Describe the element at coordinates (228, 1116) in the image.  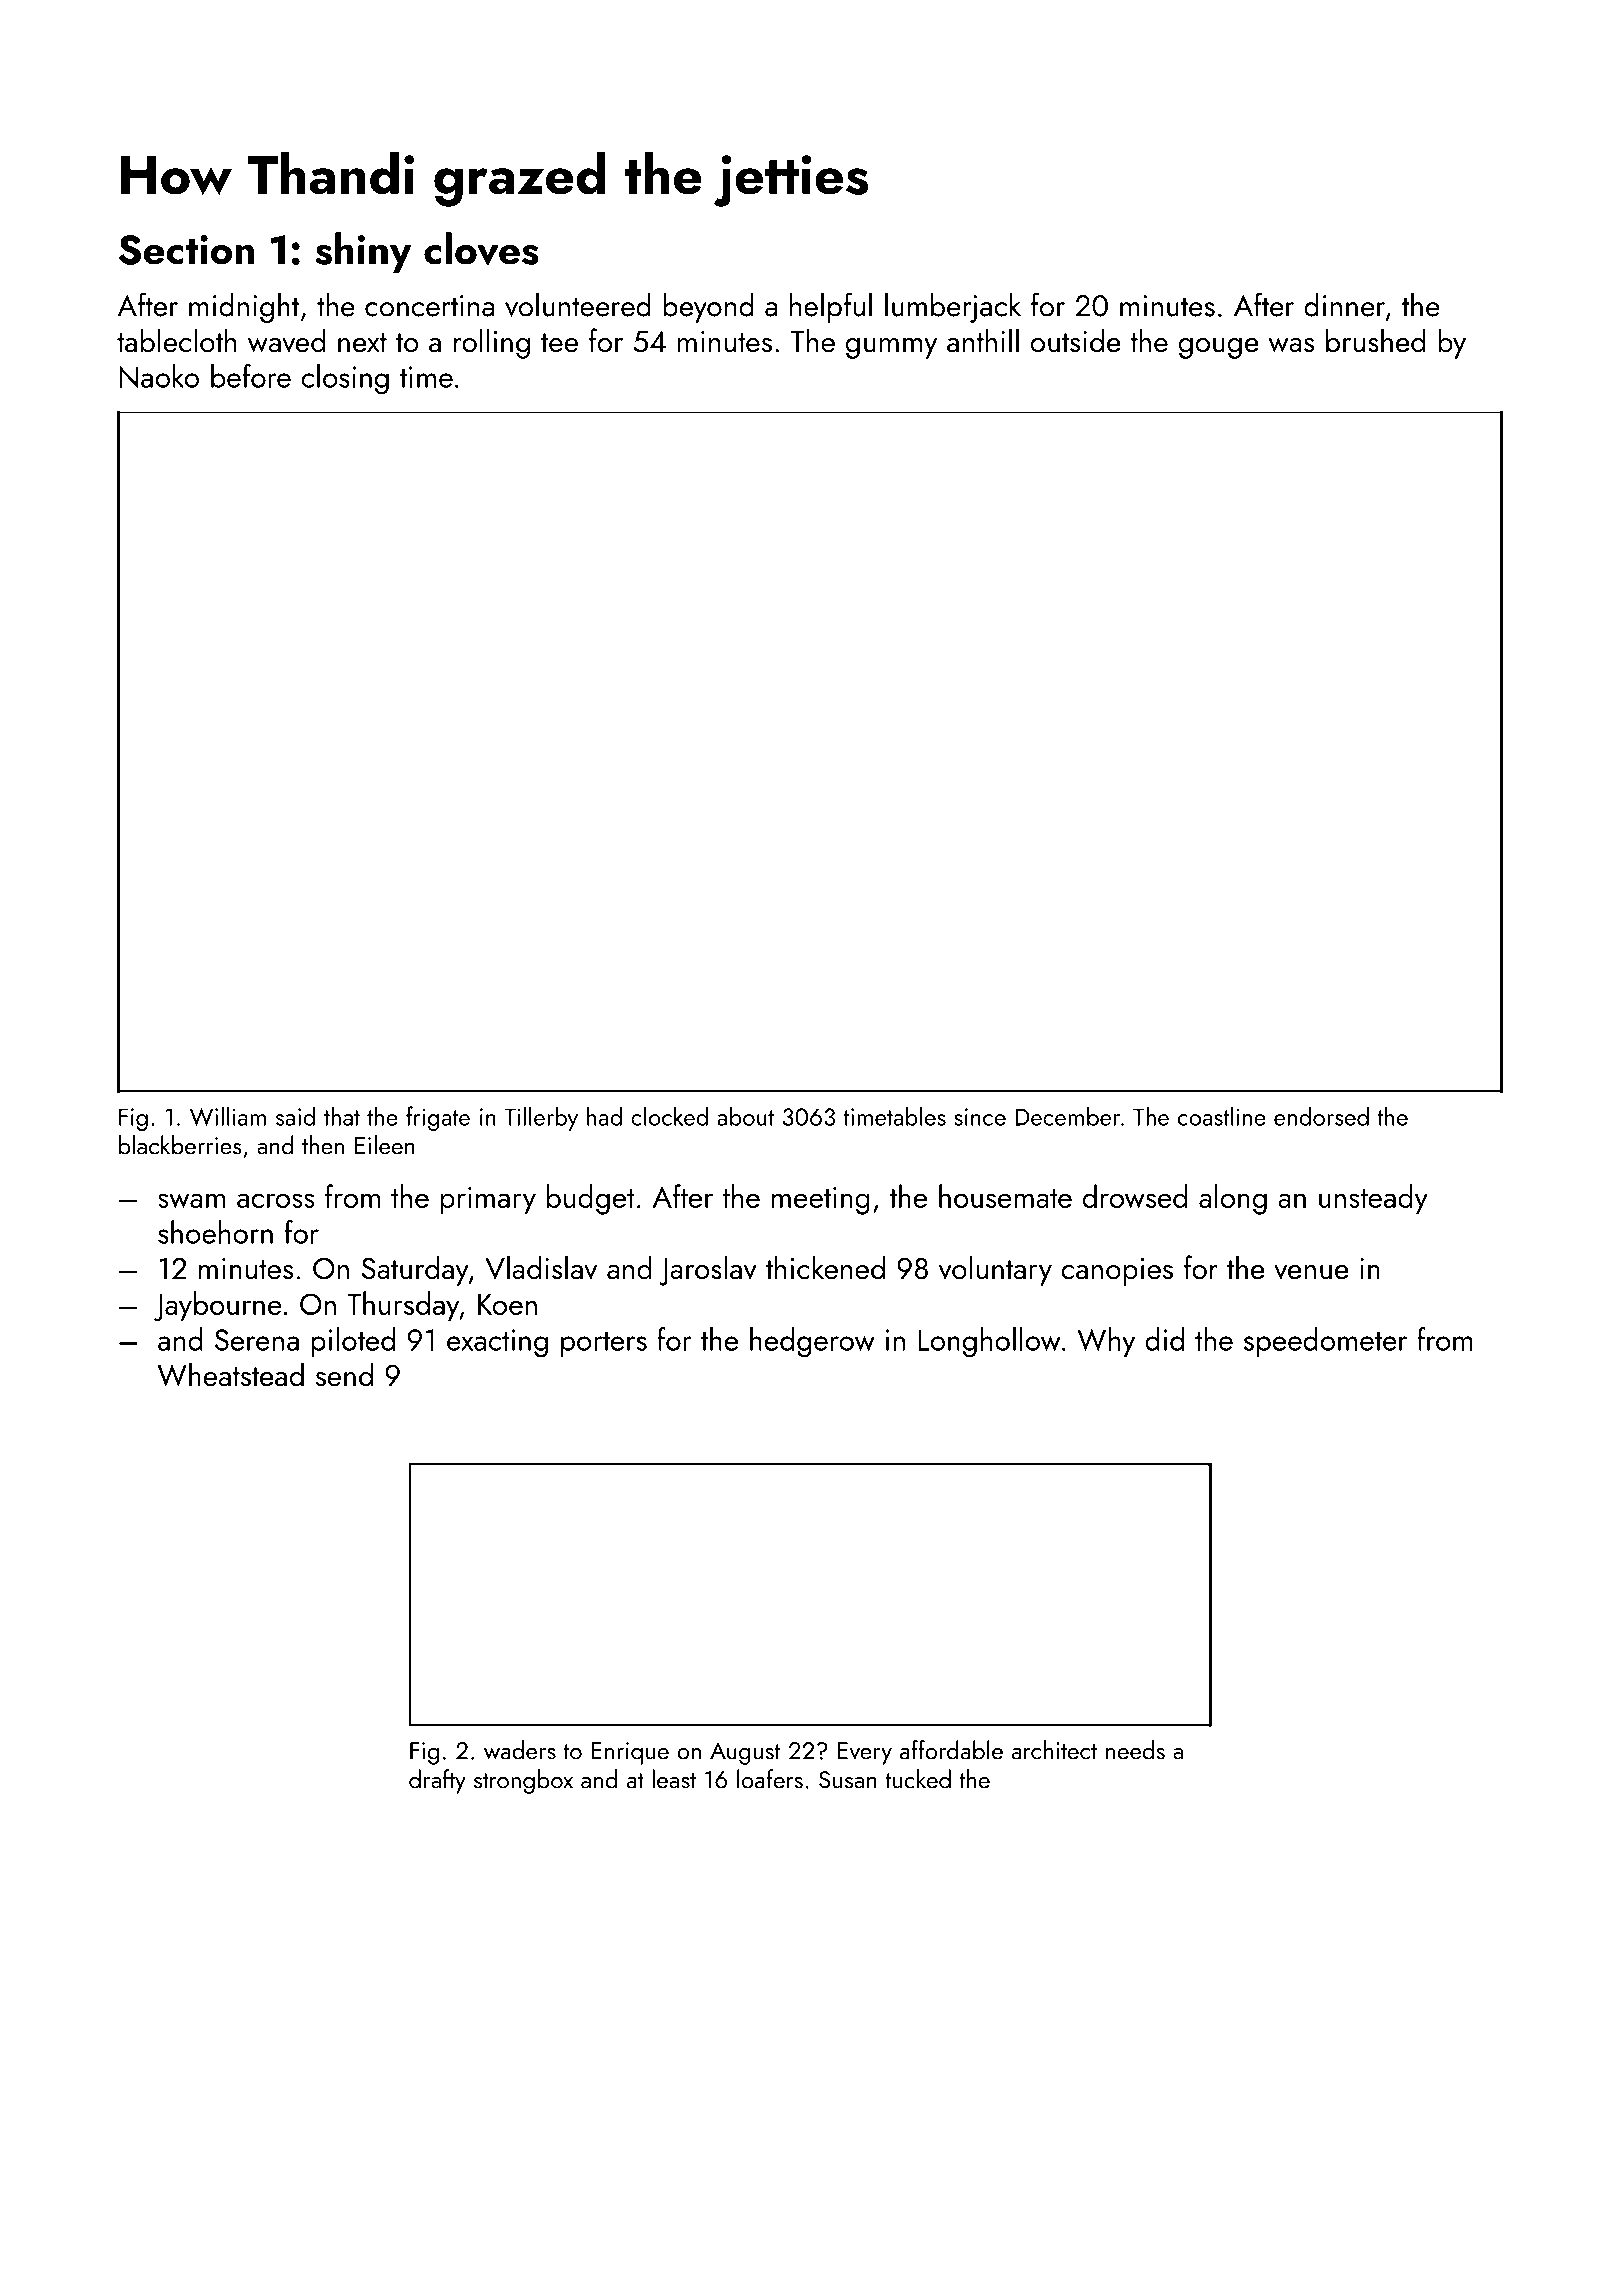
I see `William` at that location.
